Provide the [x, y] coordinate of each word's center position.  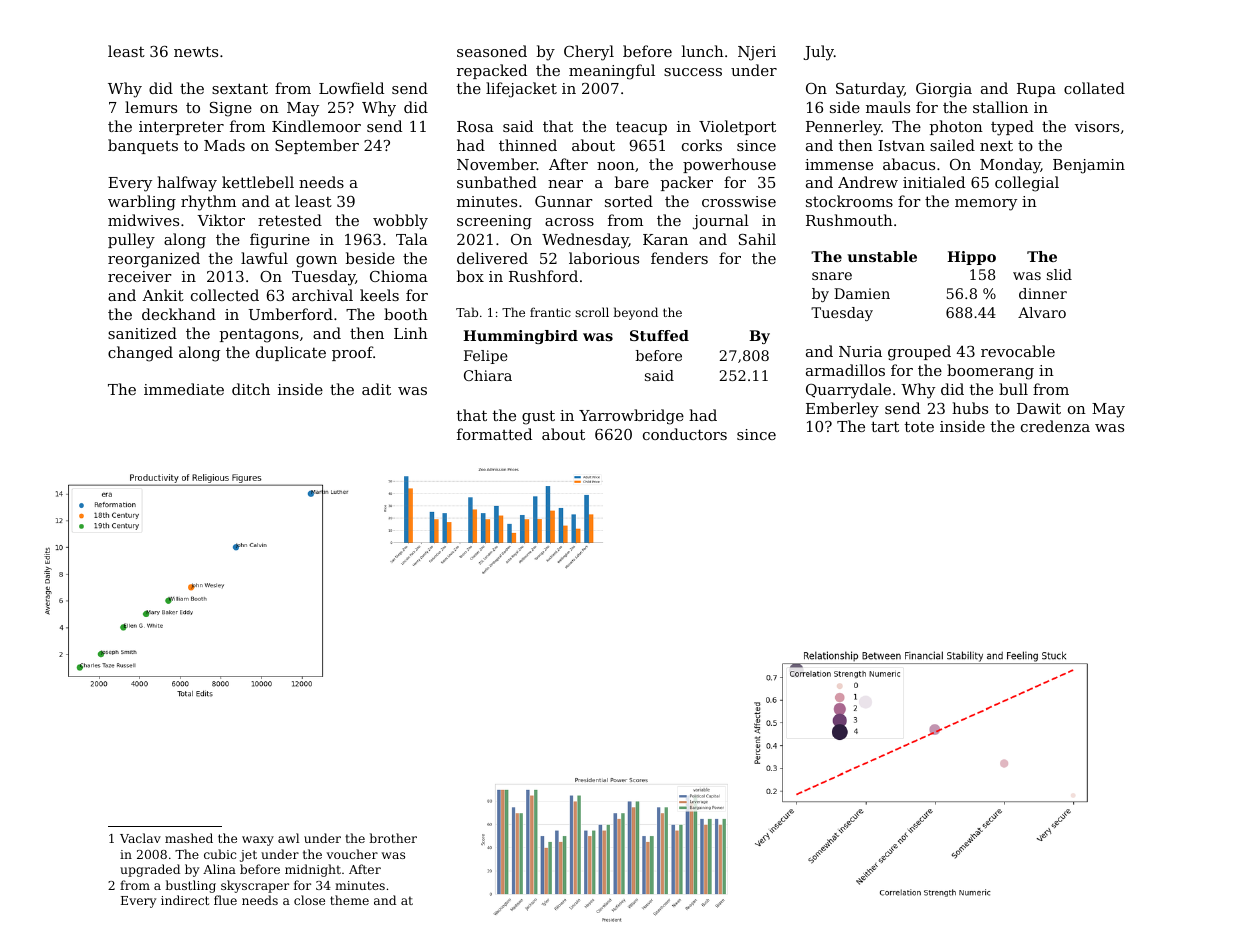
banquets [143, 146]
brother [393, 838]
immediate [184, 389]
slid [1059, 274]
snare [832, 276]
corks [702, 145]
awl [288, 838]
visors [1097, 126]
